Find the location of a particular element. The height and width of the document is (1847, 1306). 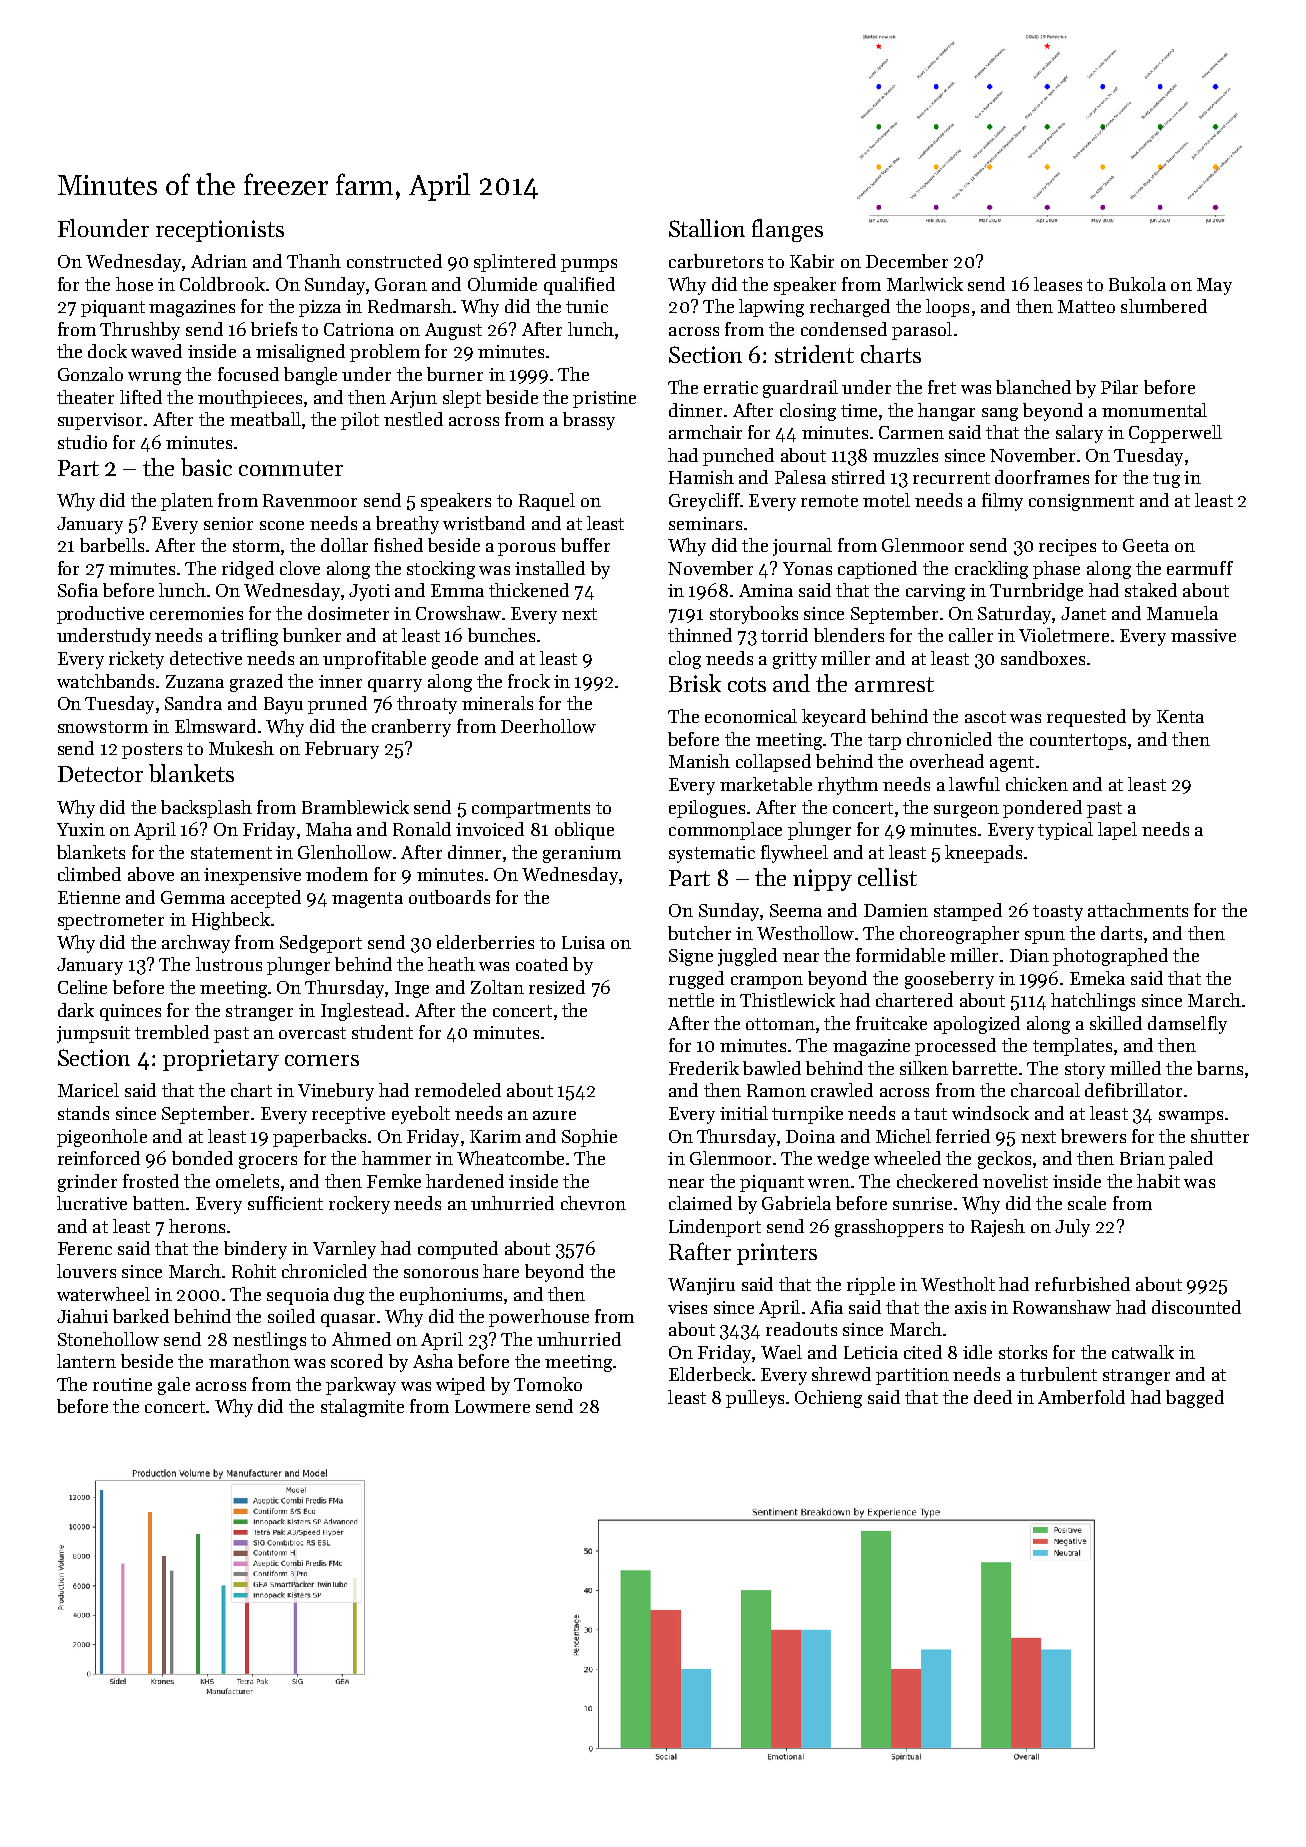

statement is located at coordinates (231, 853).
